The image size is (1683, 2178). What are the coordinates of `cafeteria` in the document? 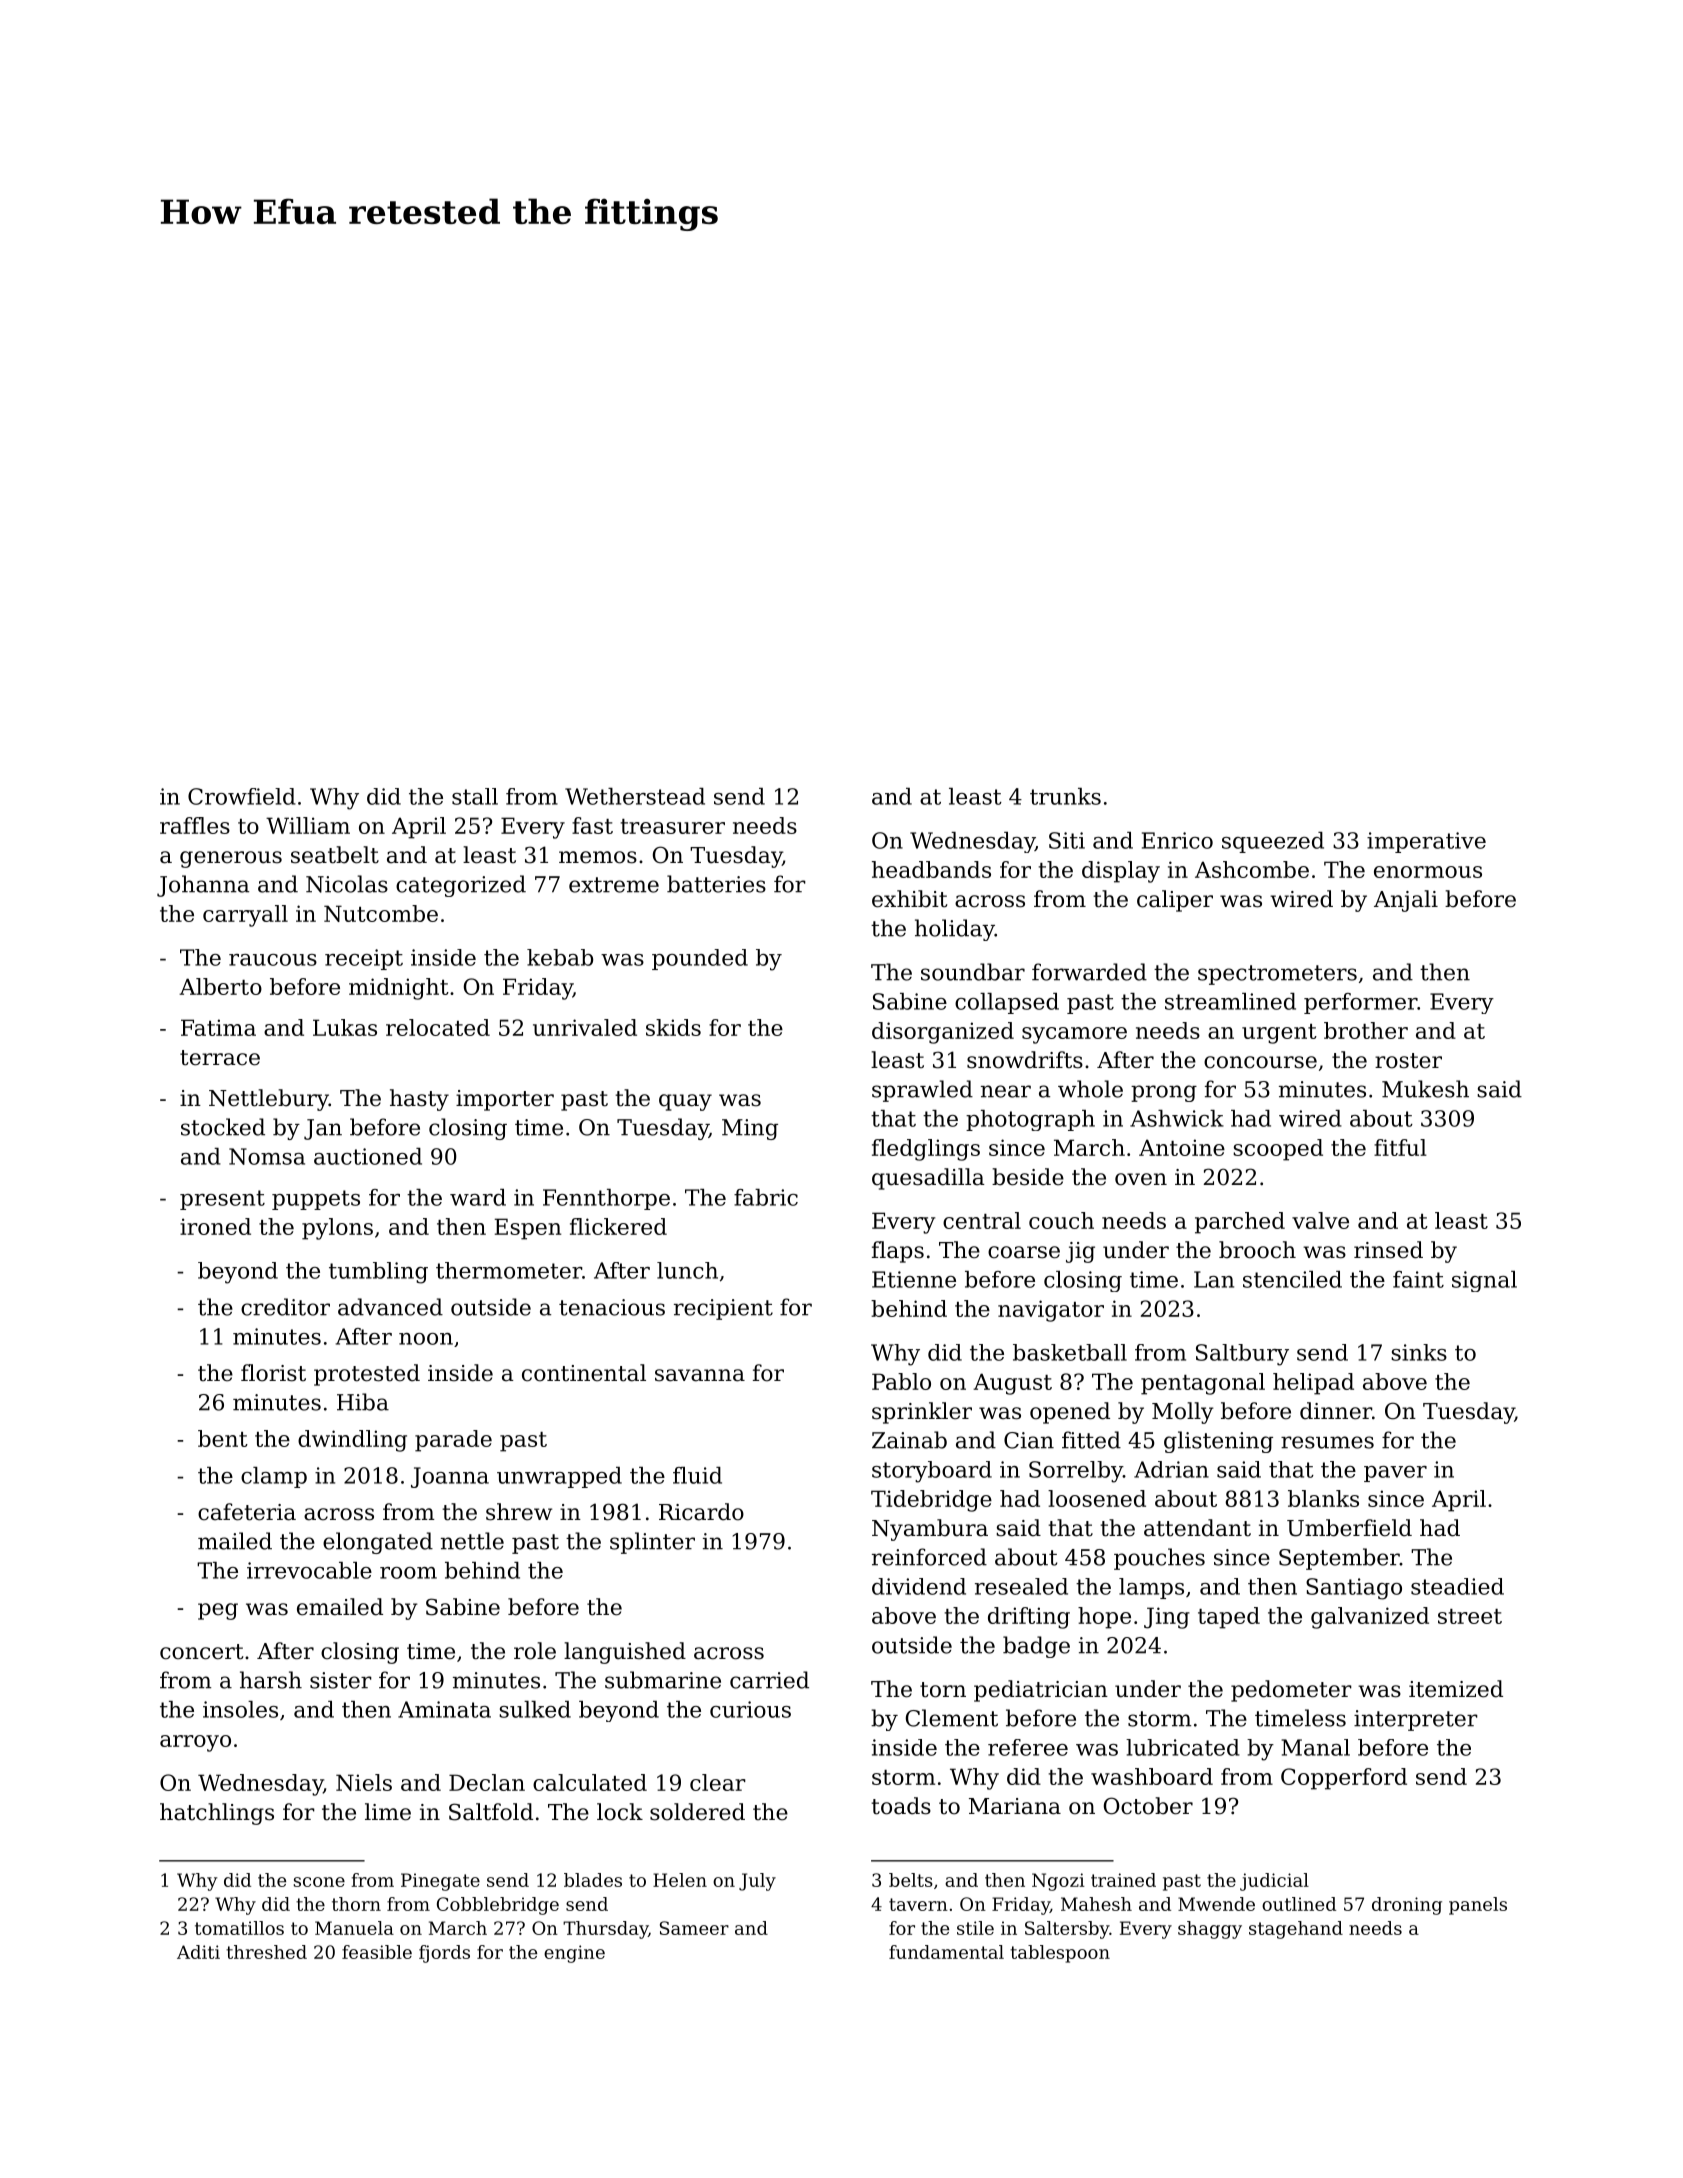 It's located at (247, 1512).
